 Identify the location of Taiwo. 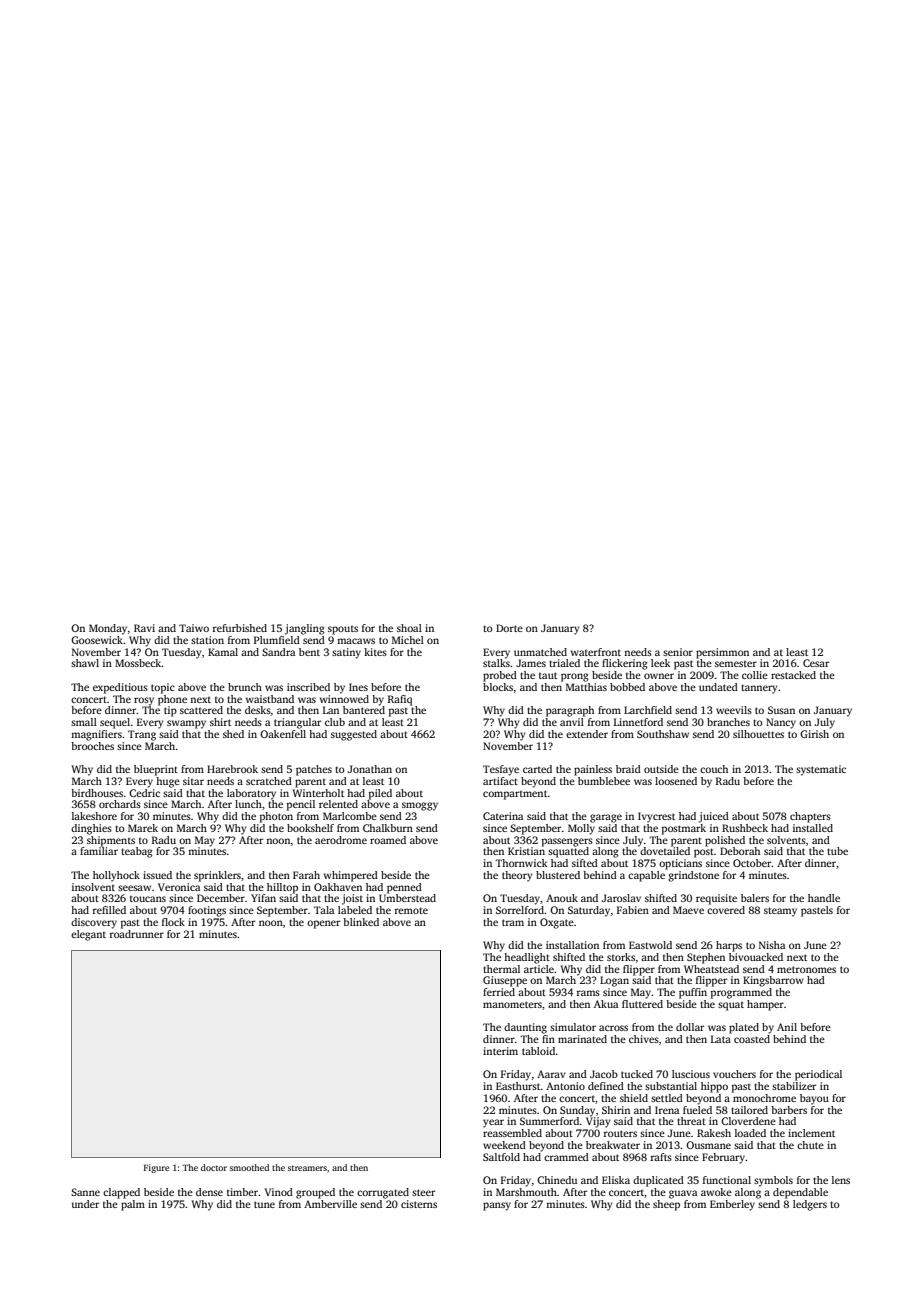
(194, 628).
